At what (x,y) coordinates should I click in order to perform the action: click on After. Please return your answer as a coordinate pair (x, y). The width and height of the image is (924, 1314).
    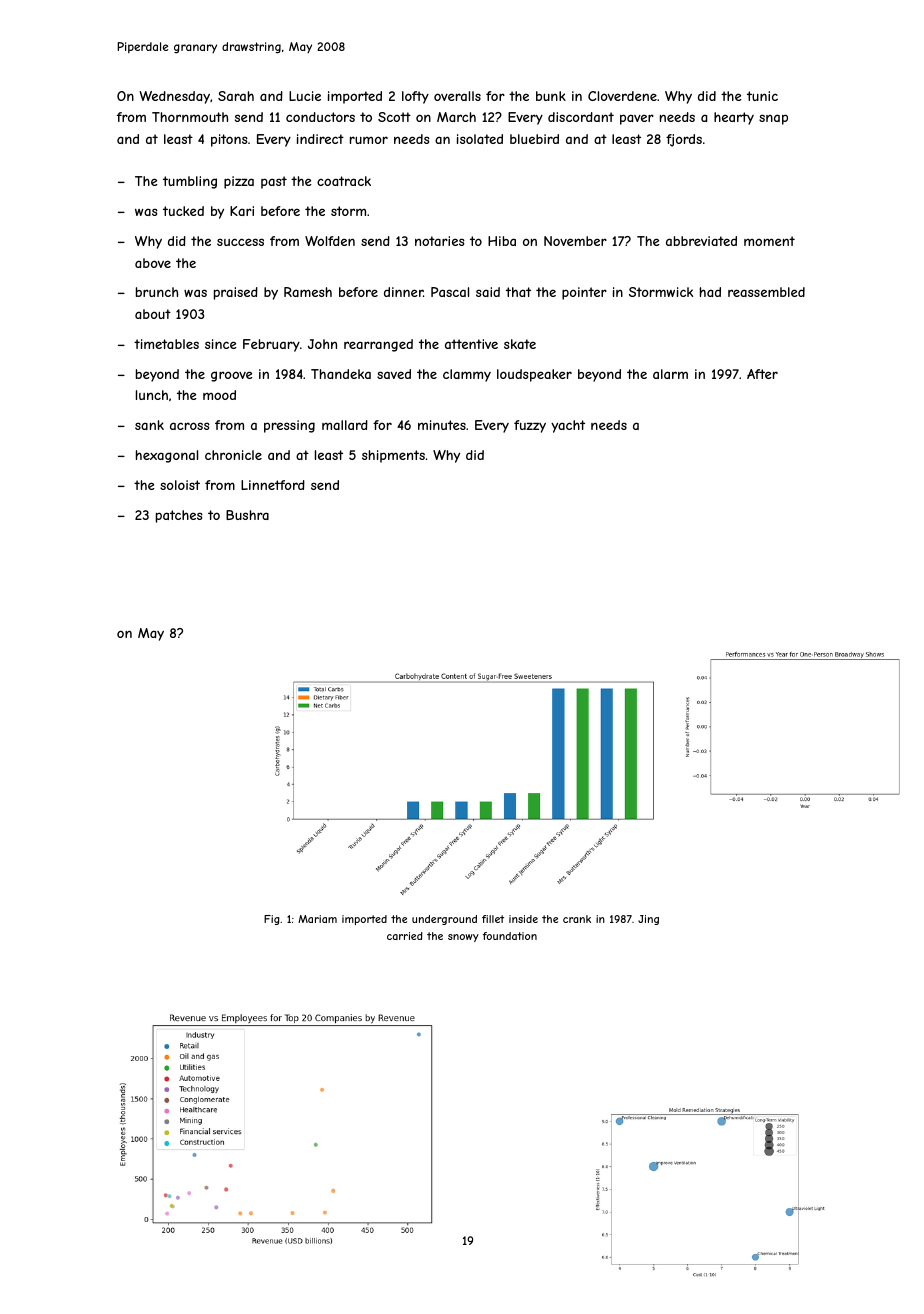
    Looking at the image, I should click on (762, 374).
